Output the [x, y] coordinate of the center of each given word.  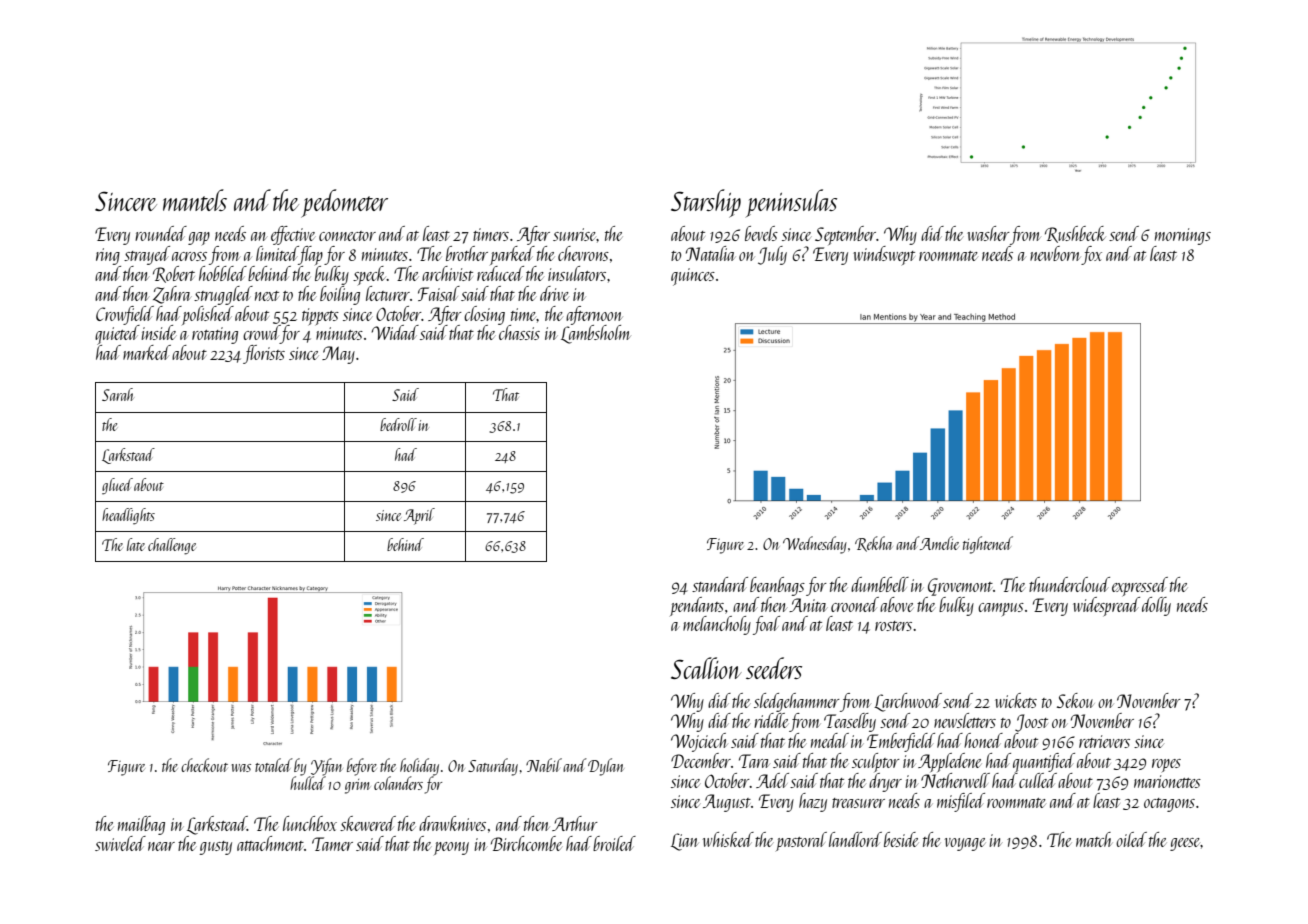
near [161, 846]
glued [117, 486]
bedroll [398, 424]
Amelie [939, 543]
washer [988, 233]
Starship [706, 203]
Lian [685, 842]
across [189, 256]
